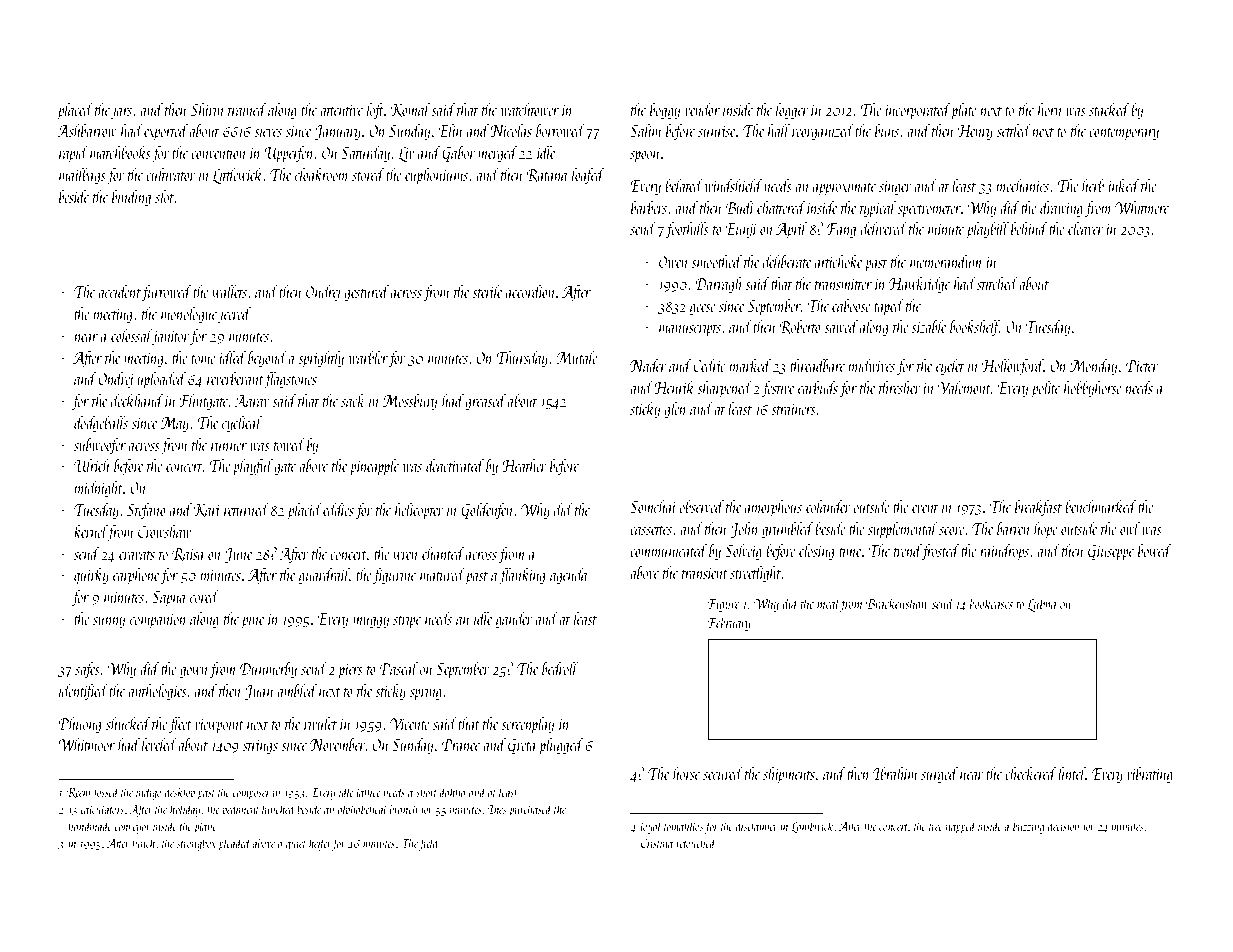  Describe the element at coordinates (341, 110) in the screenshot. I see `attentive` at that location.
